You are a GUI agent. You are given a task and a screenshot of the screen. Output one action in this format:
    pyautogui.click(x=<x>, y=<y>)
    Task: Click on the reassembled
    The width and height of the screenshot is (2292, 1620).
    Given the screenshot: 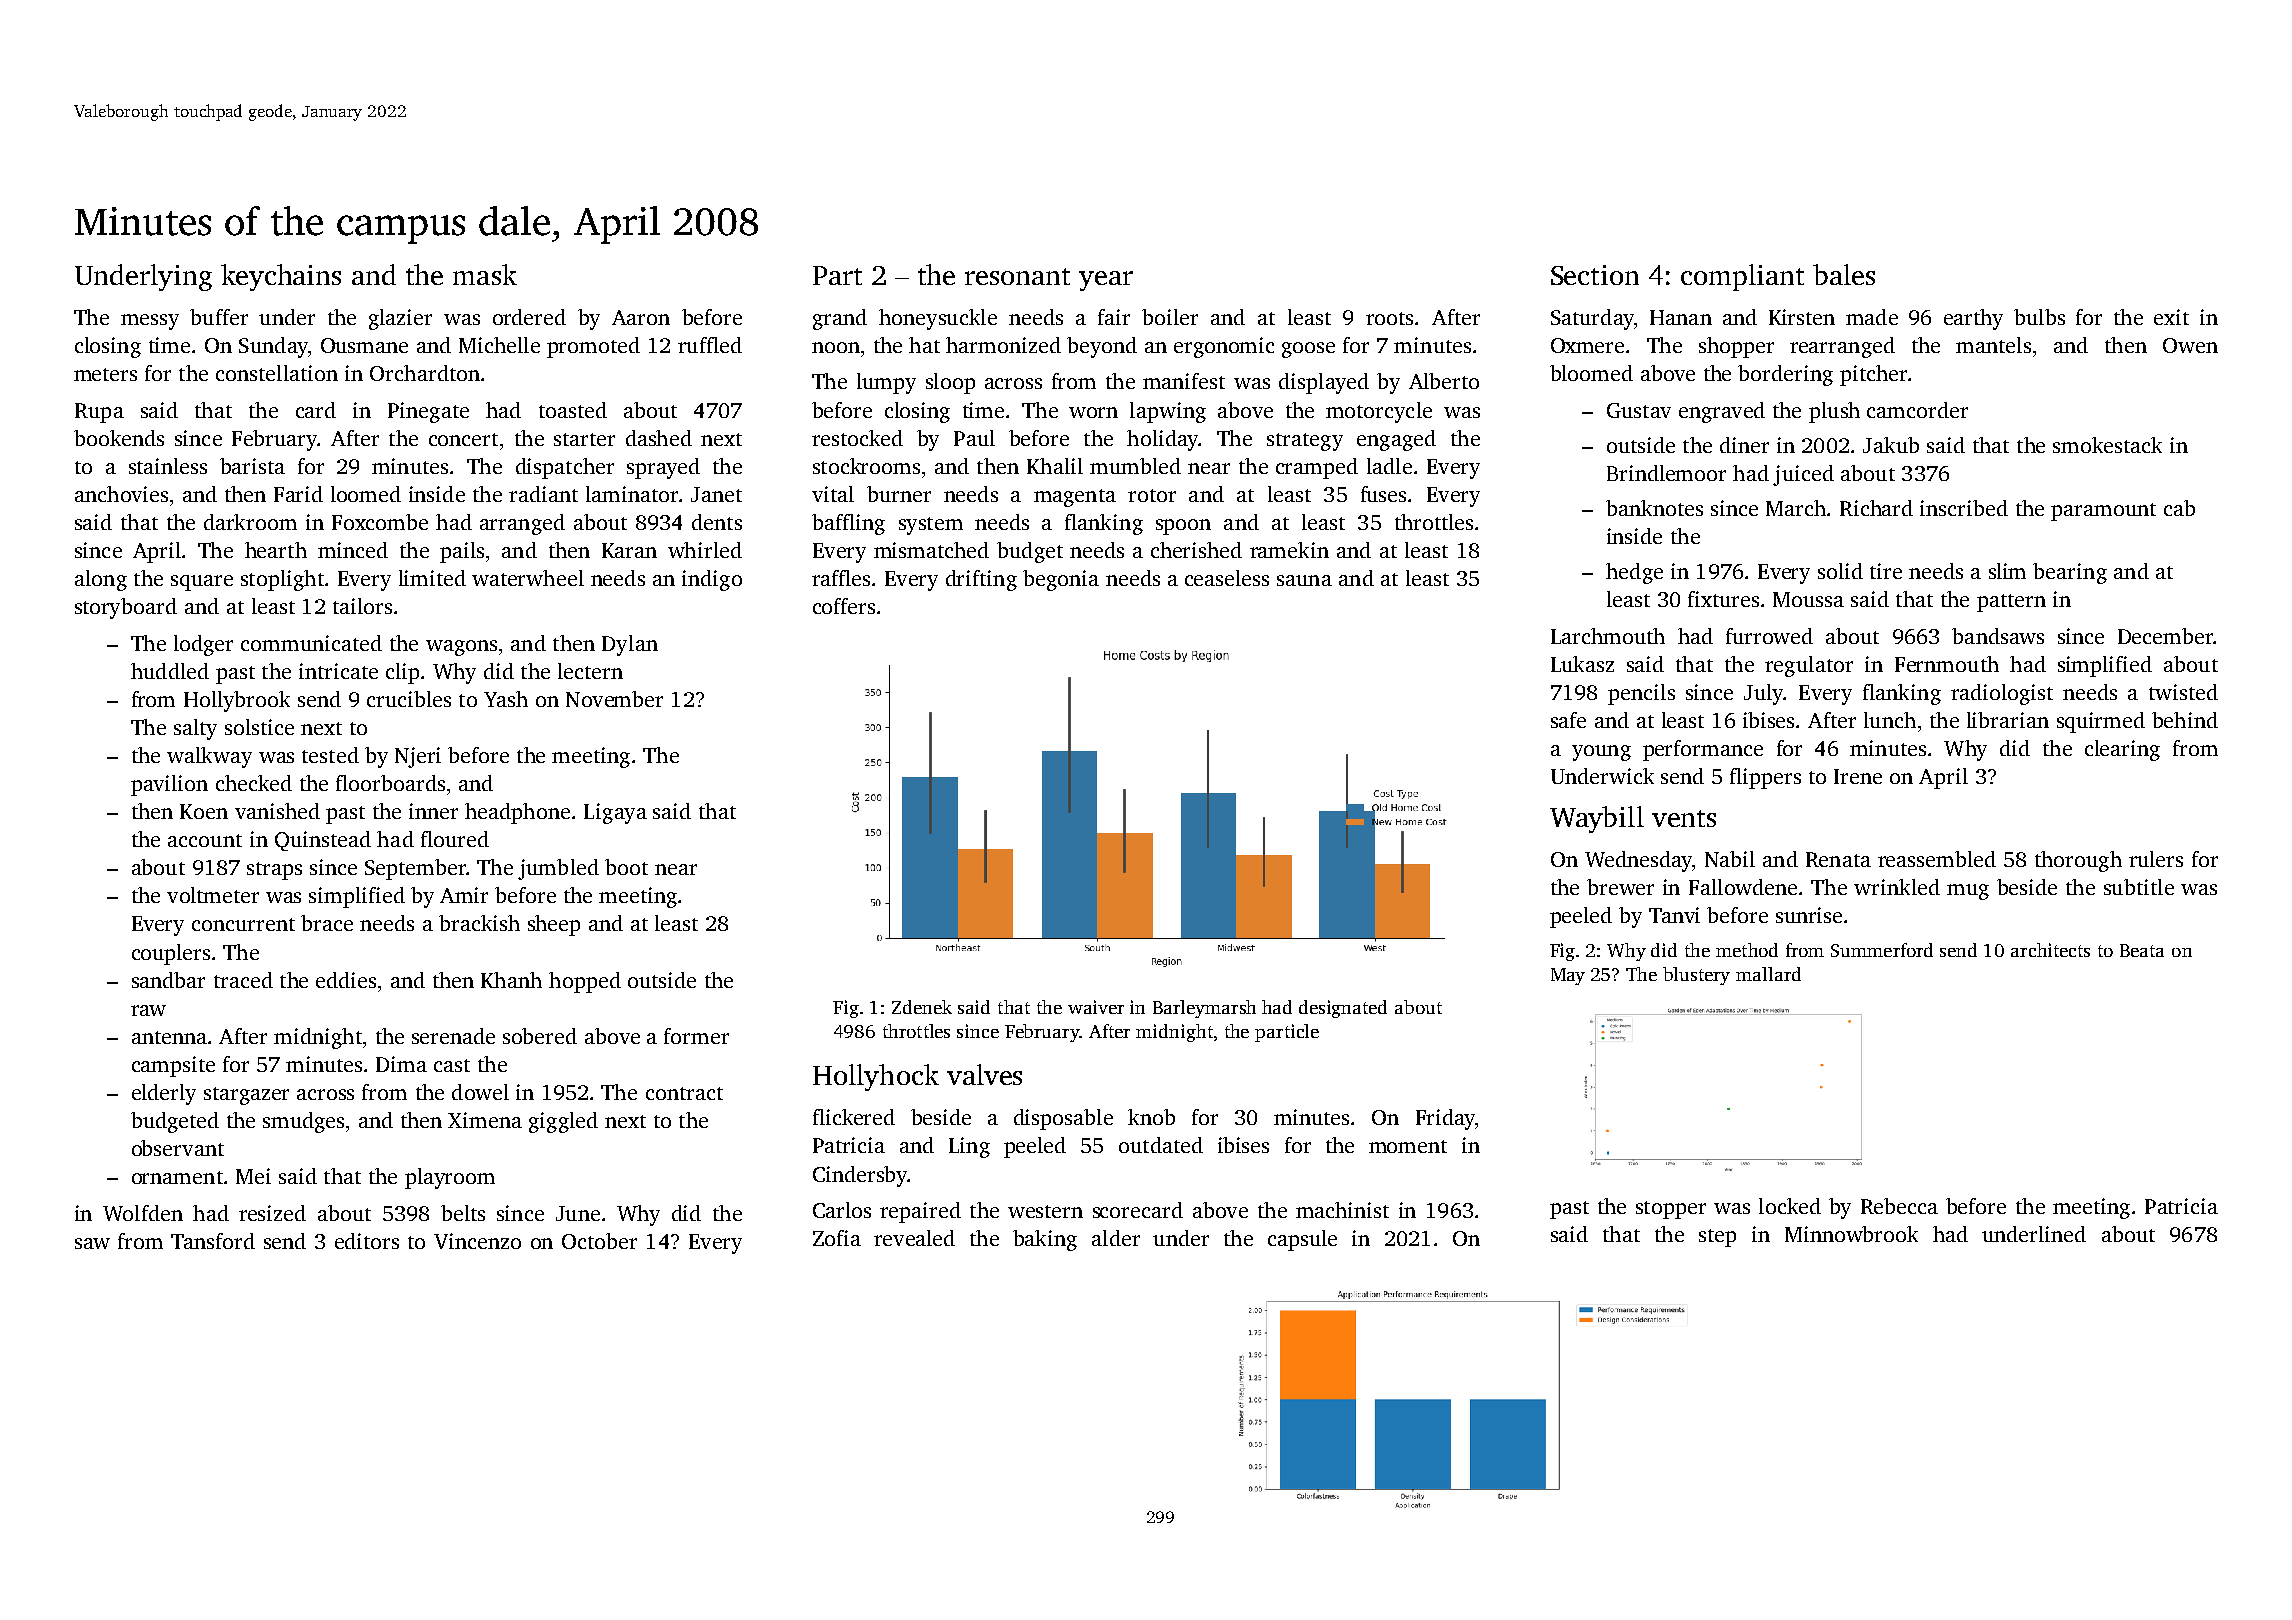 What is the action you would take?
    pyautogui.click(x=1937, y=859)
